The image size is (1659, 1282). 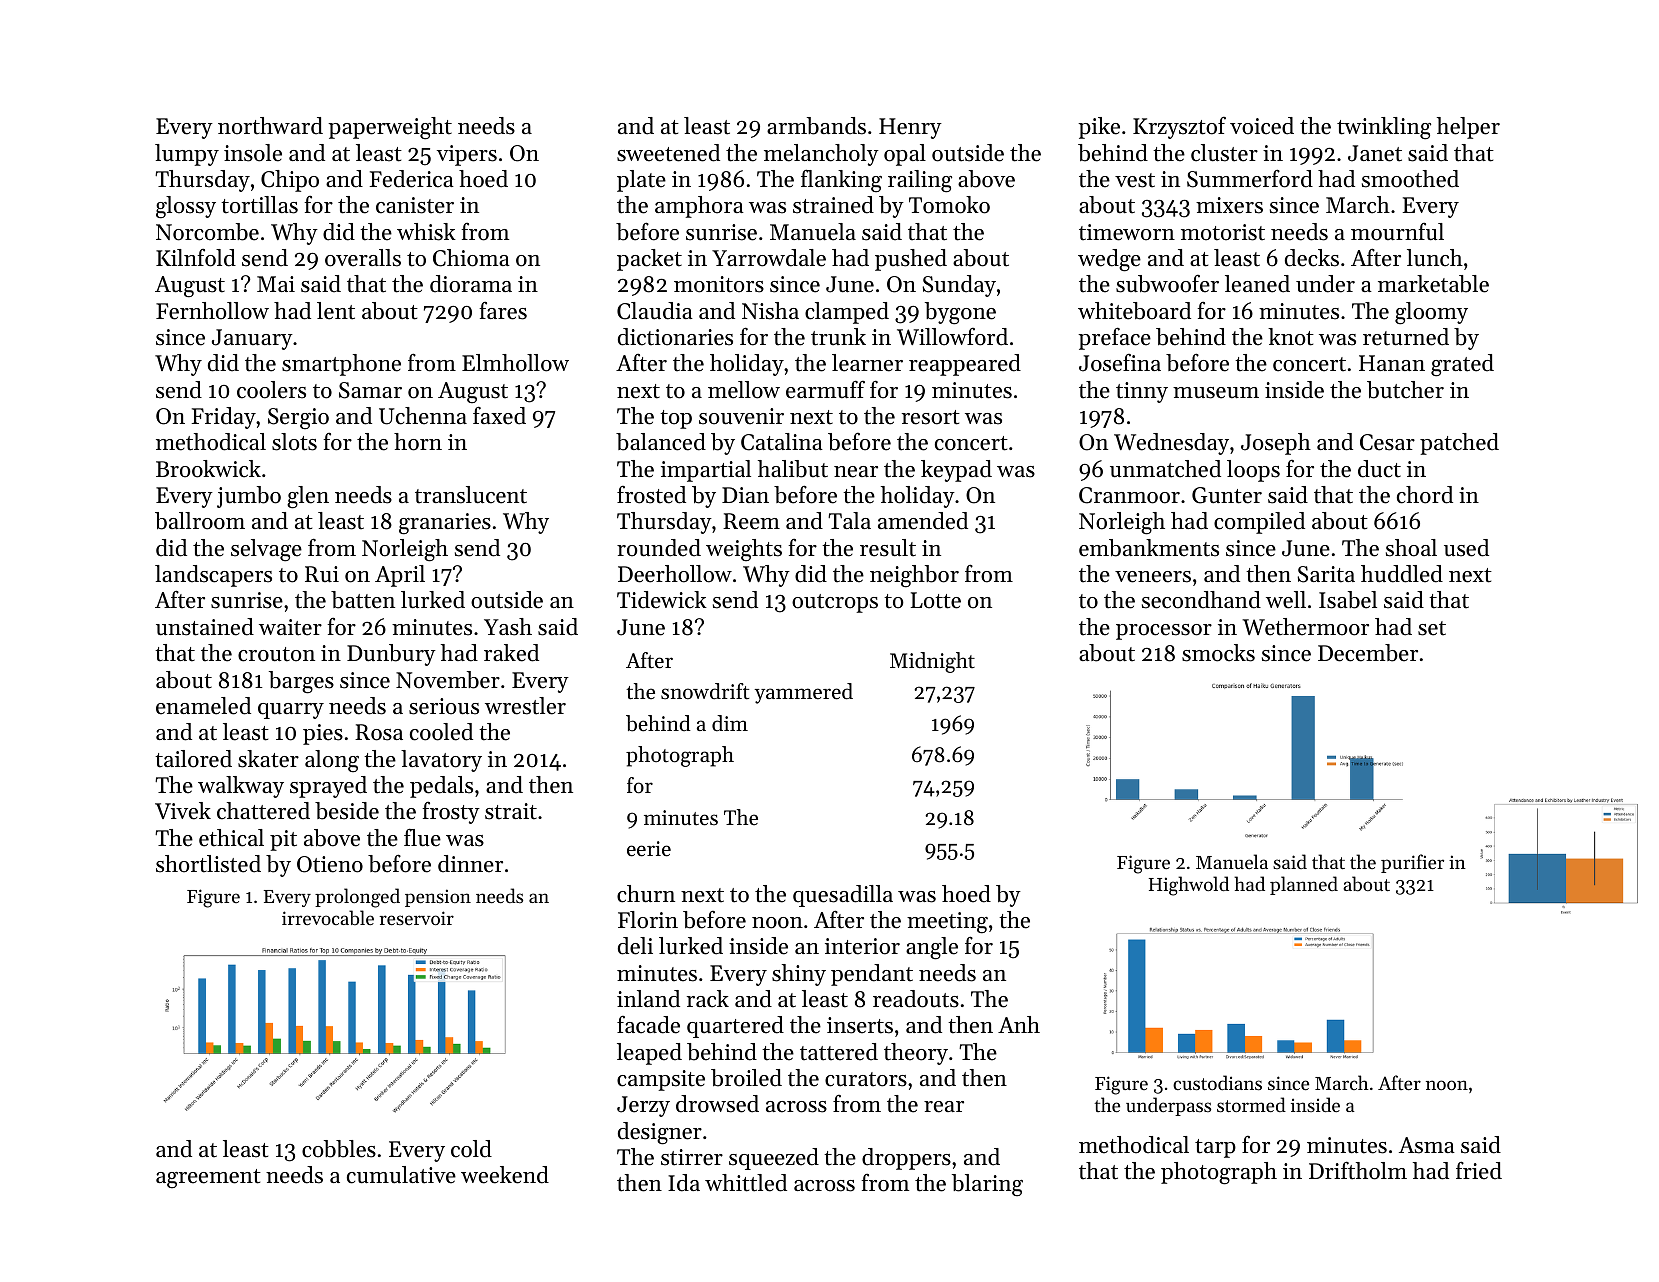 I want to click on Wethermoor, so click(x=1305, y=627).
